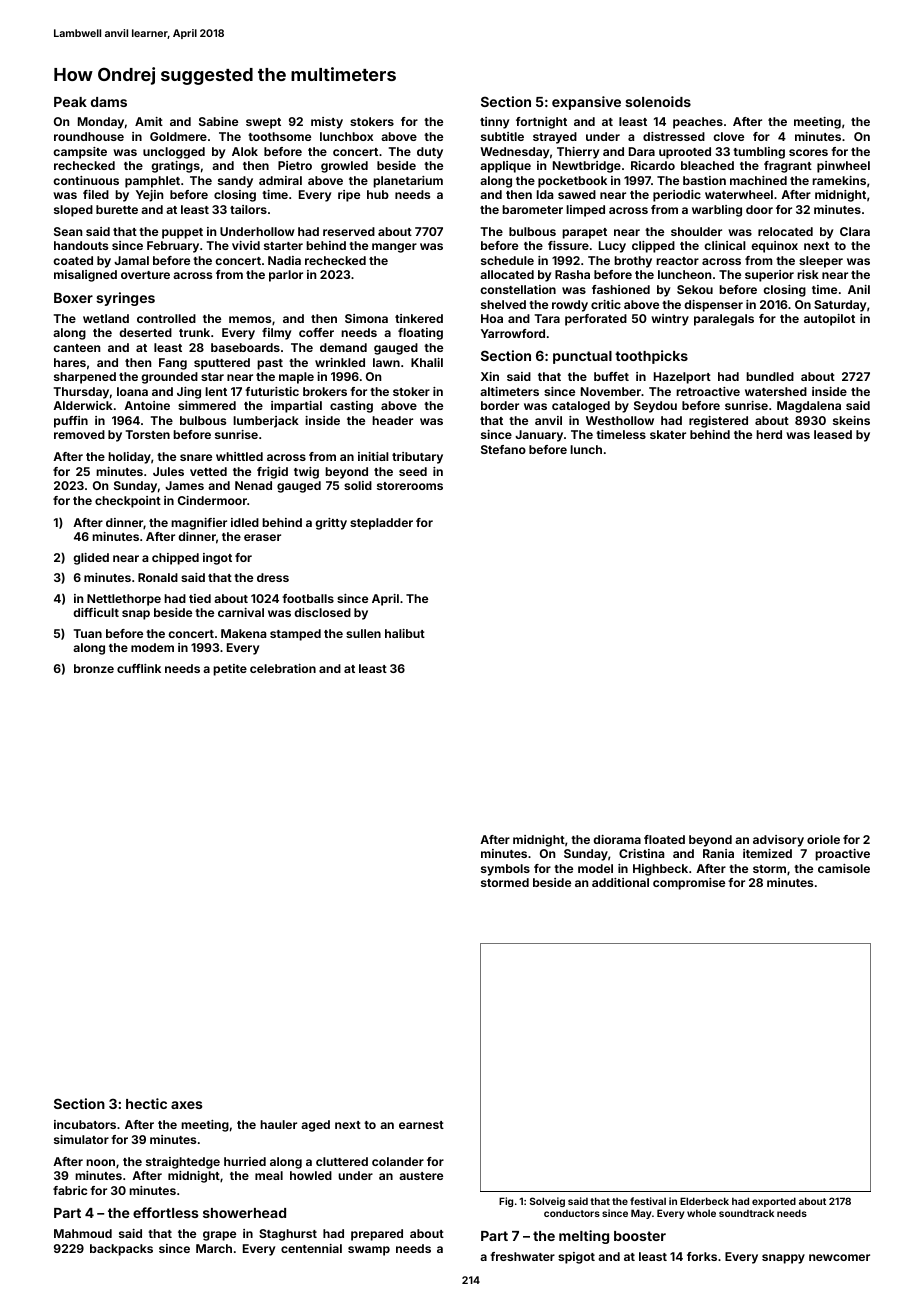 The height and width of the page is (1308, 924). Describe the element at coordinates (243, 633) in the page. I see `Makena` at that location.
